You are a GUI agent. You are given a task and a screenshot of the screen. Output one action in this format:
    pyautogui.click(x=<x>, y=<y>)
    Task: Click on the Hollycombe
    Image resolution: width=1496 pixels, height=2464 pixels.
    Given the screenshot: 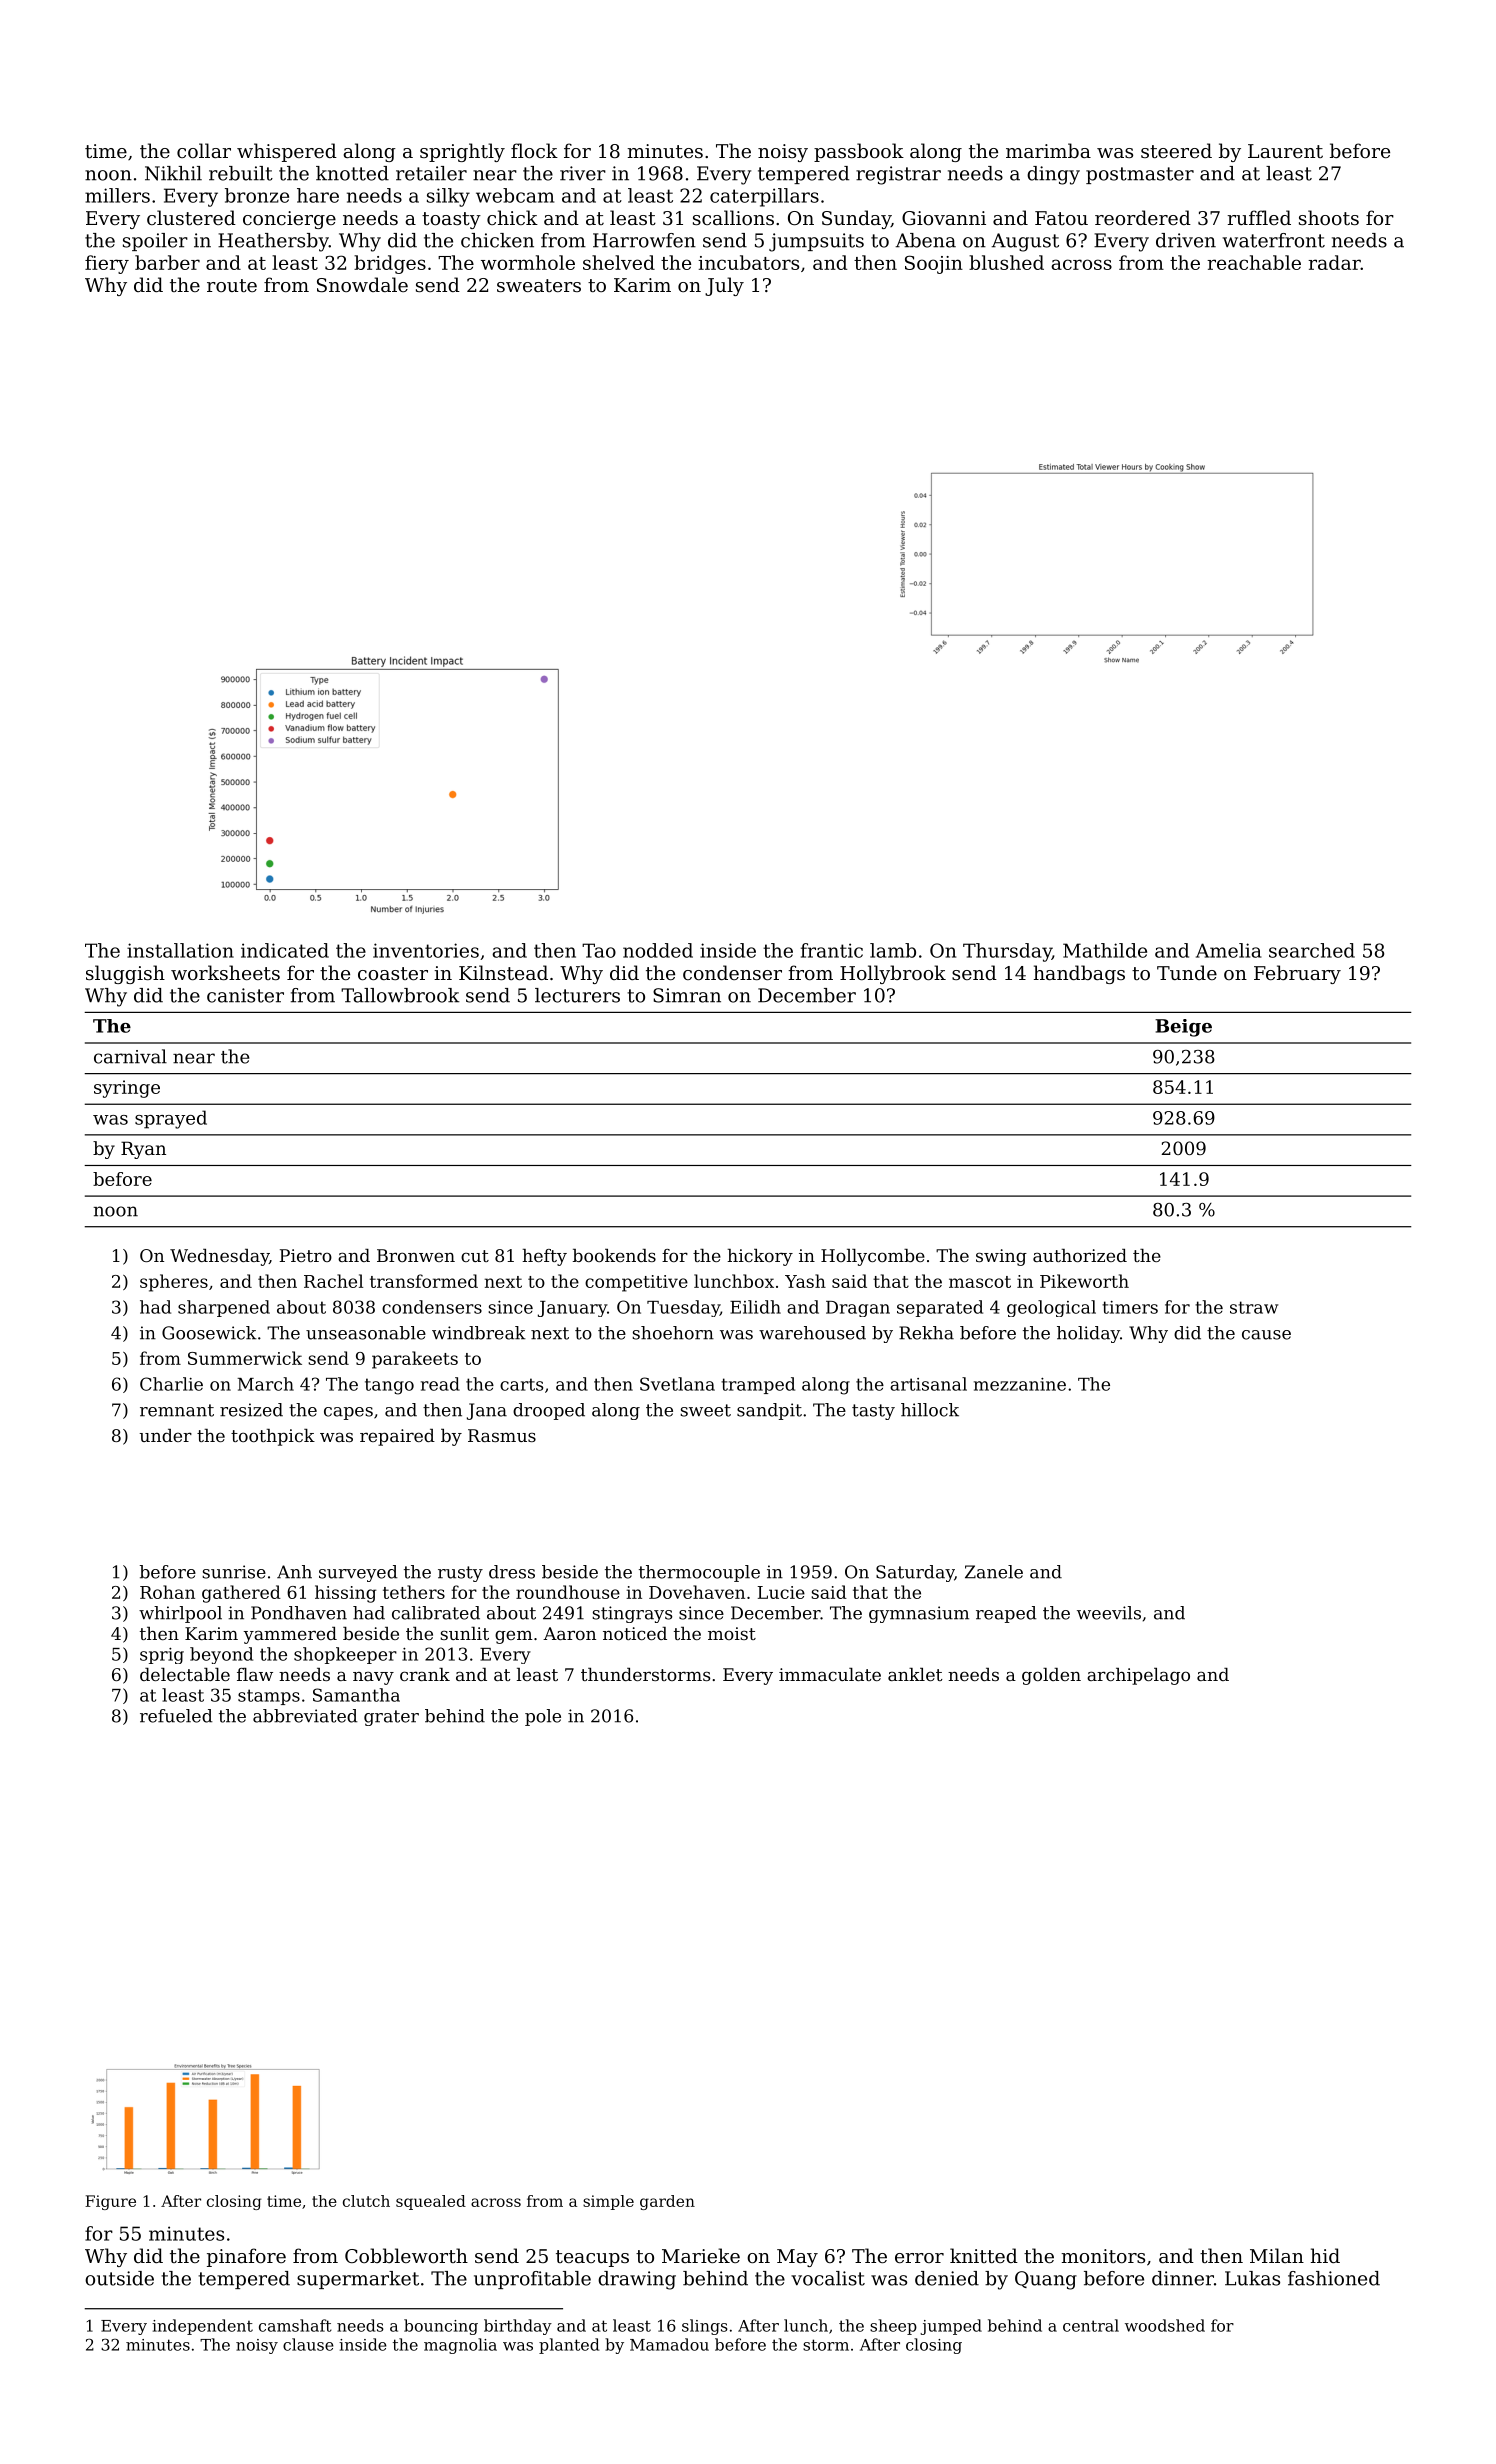 What is the action you would take?
    pyautogui.click(x=873, y=1257)
